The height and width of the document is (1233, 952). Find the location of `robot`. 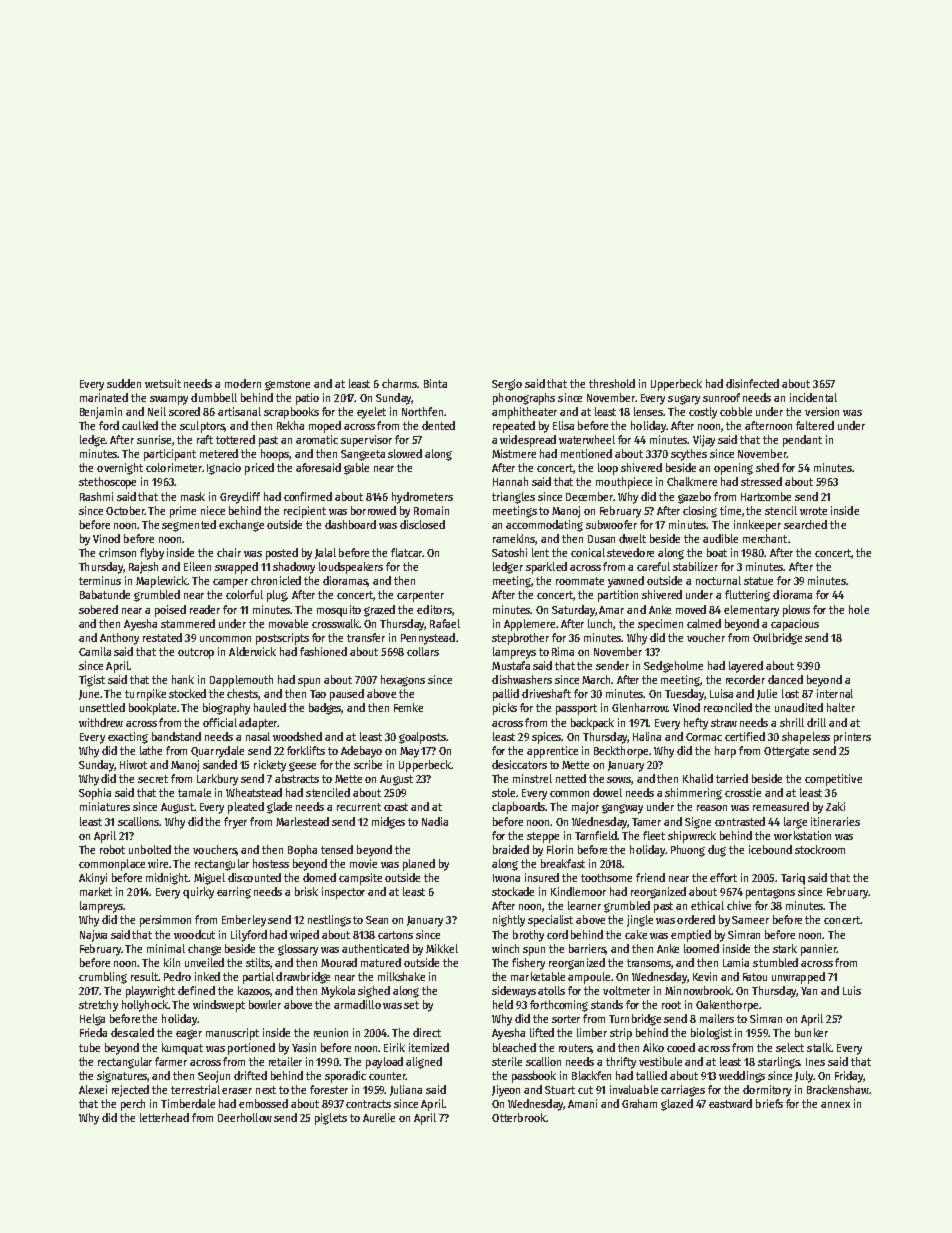

robot is located at coordinates (112, 849).
